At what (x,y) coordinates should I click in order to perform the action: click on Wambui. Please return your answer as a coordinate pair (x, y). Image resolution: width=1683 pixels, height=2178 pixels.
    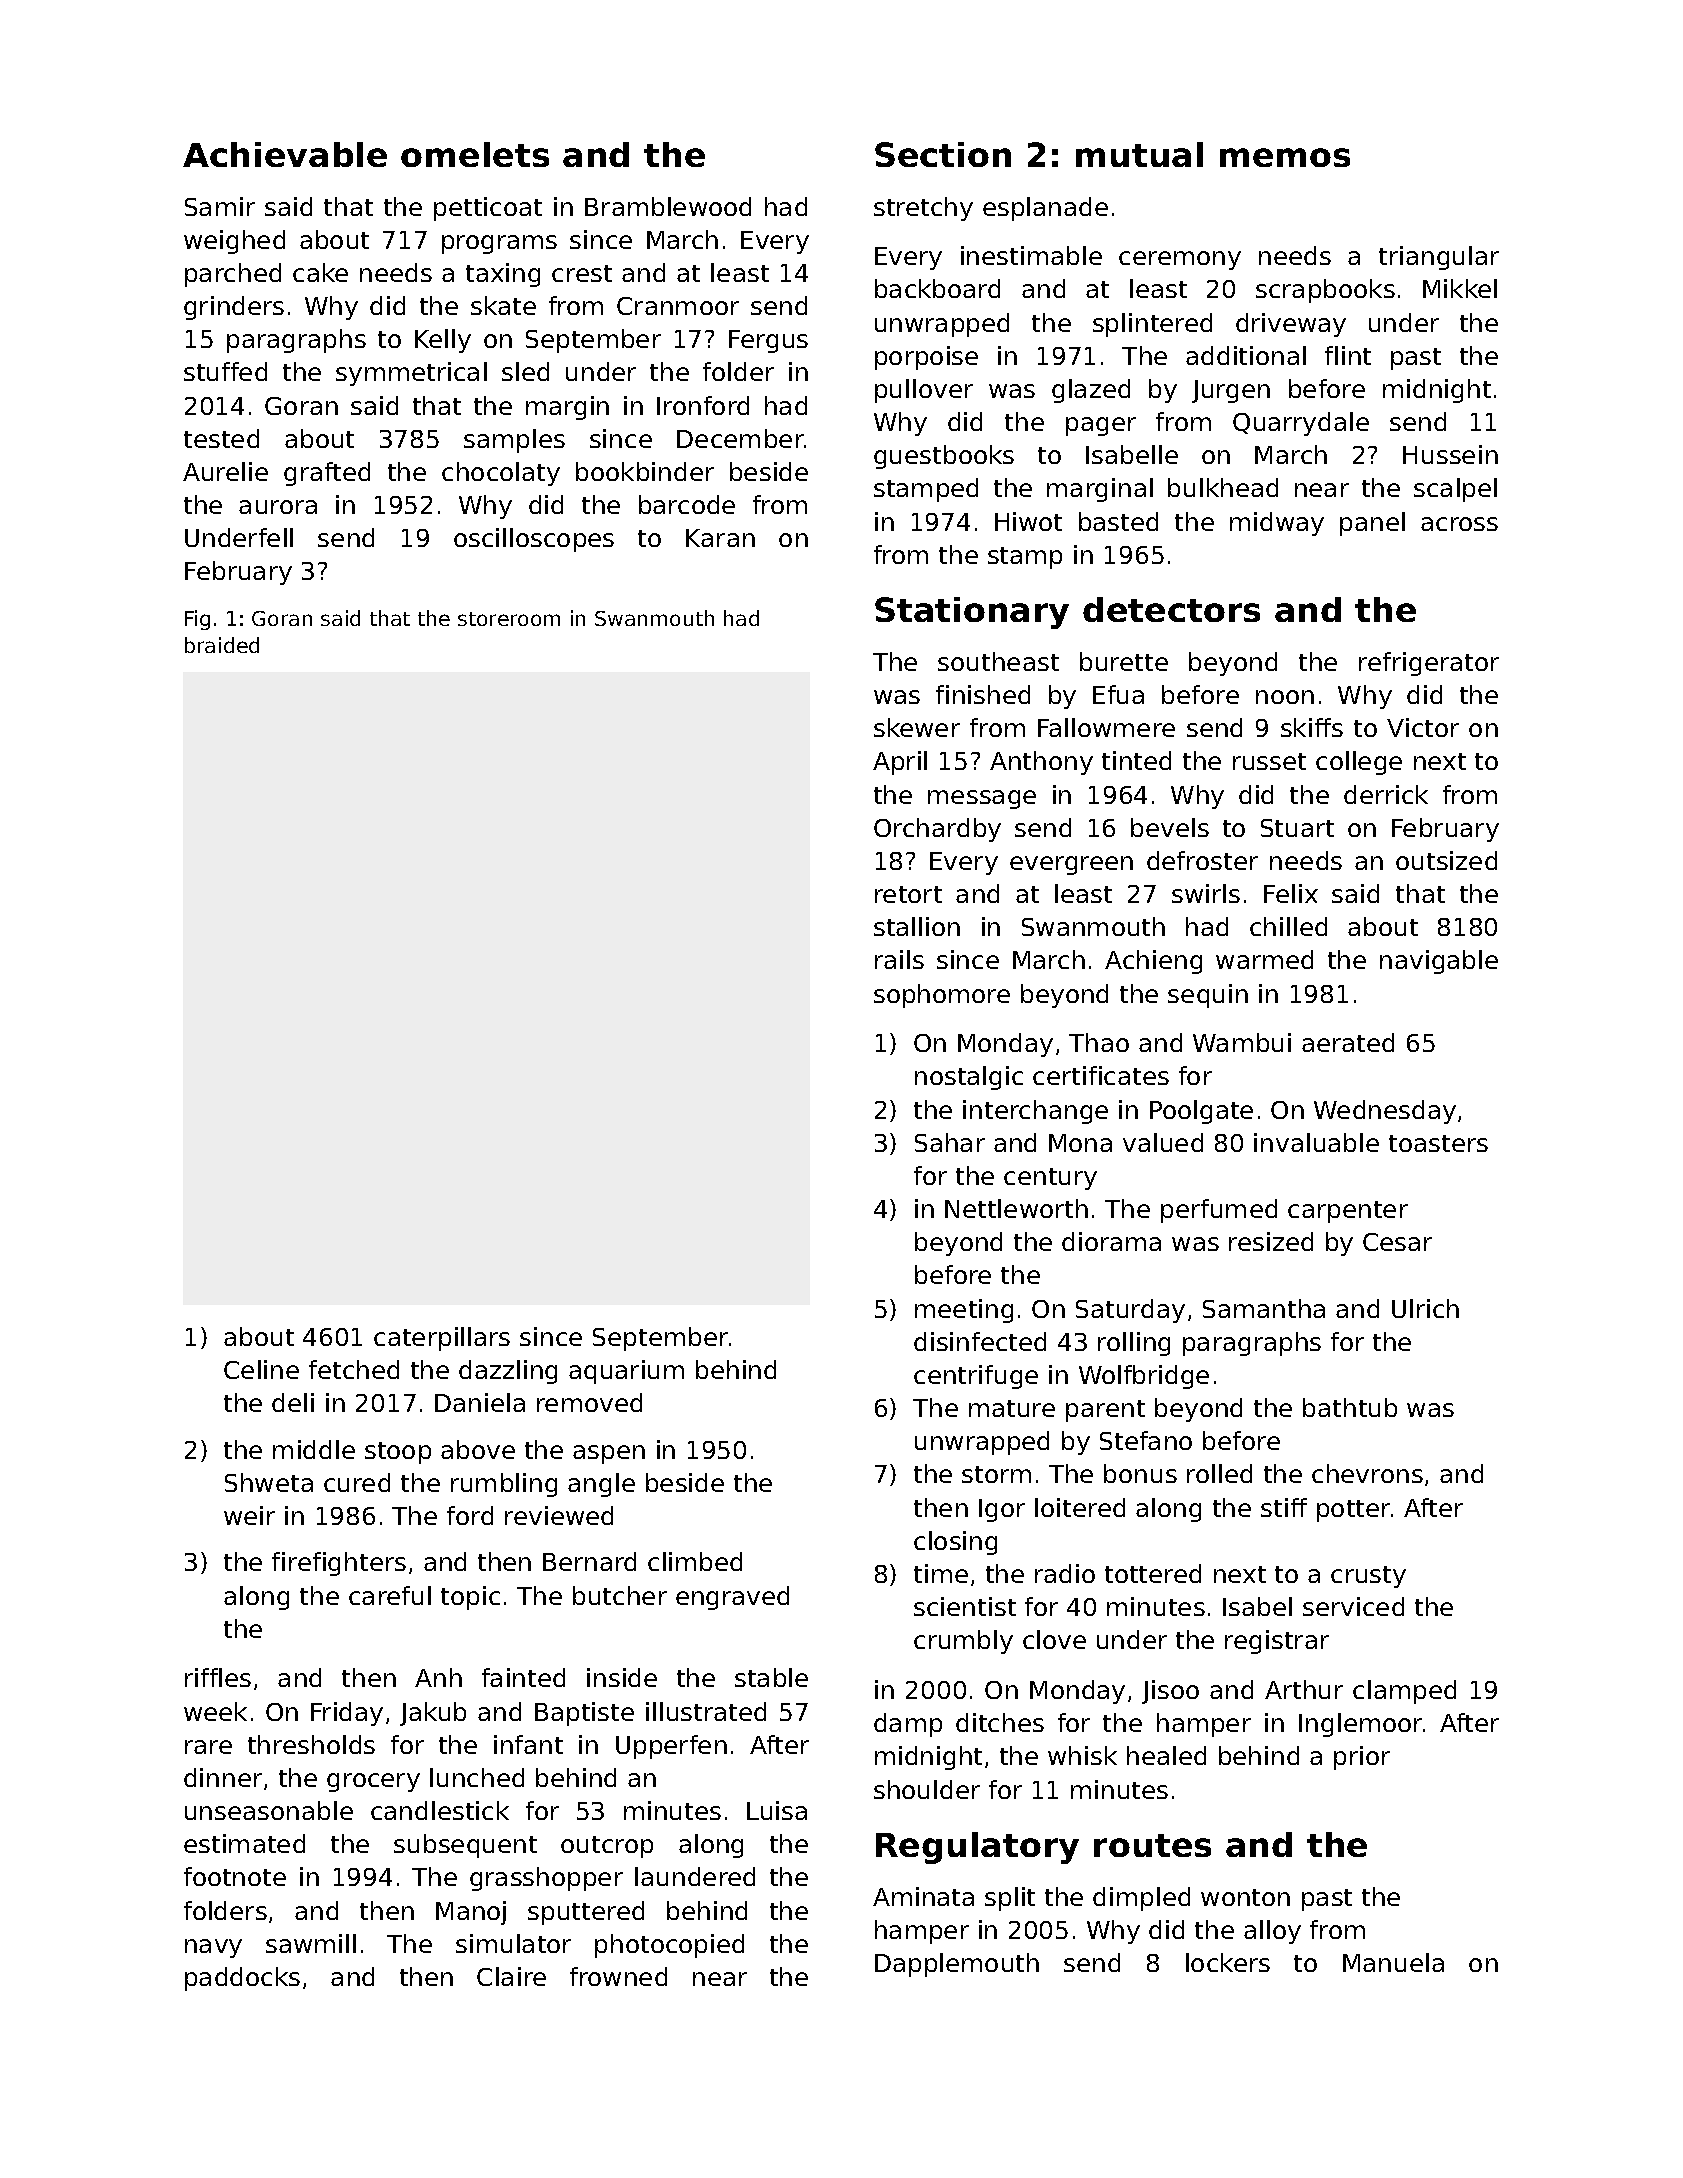
    Looking at the image, I should click on (1242, 1042).
